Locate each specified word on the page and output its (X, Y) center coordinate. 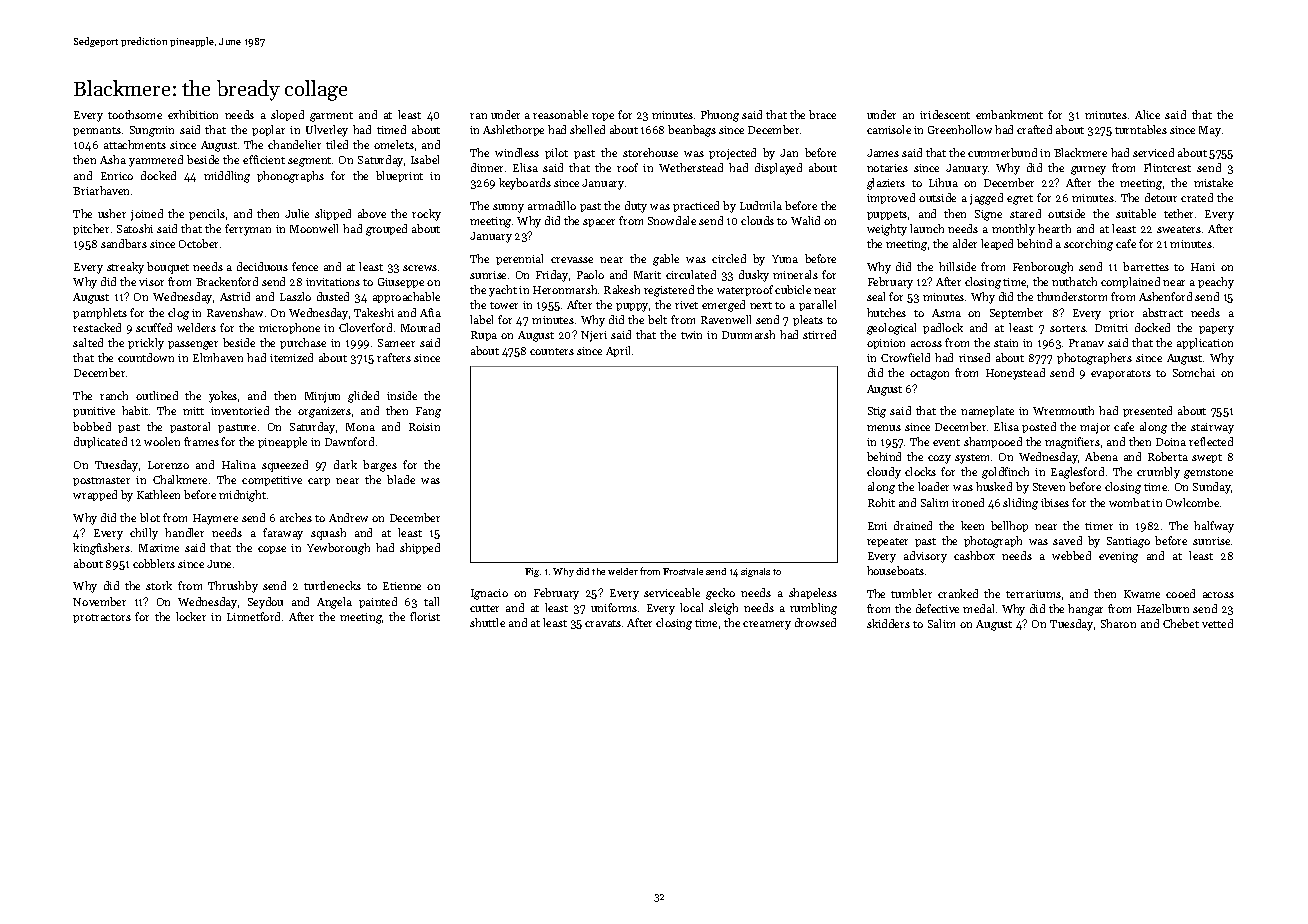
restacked (97, 327)
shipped (420, 548)
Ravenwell (726, 319)
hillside (957, 266)
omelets (394, 144)
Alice (1147, 114)
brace (822, 114)
